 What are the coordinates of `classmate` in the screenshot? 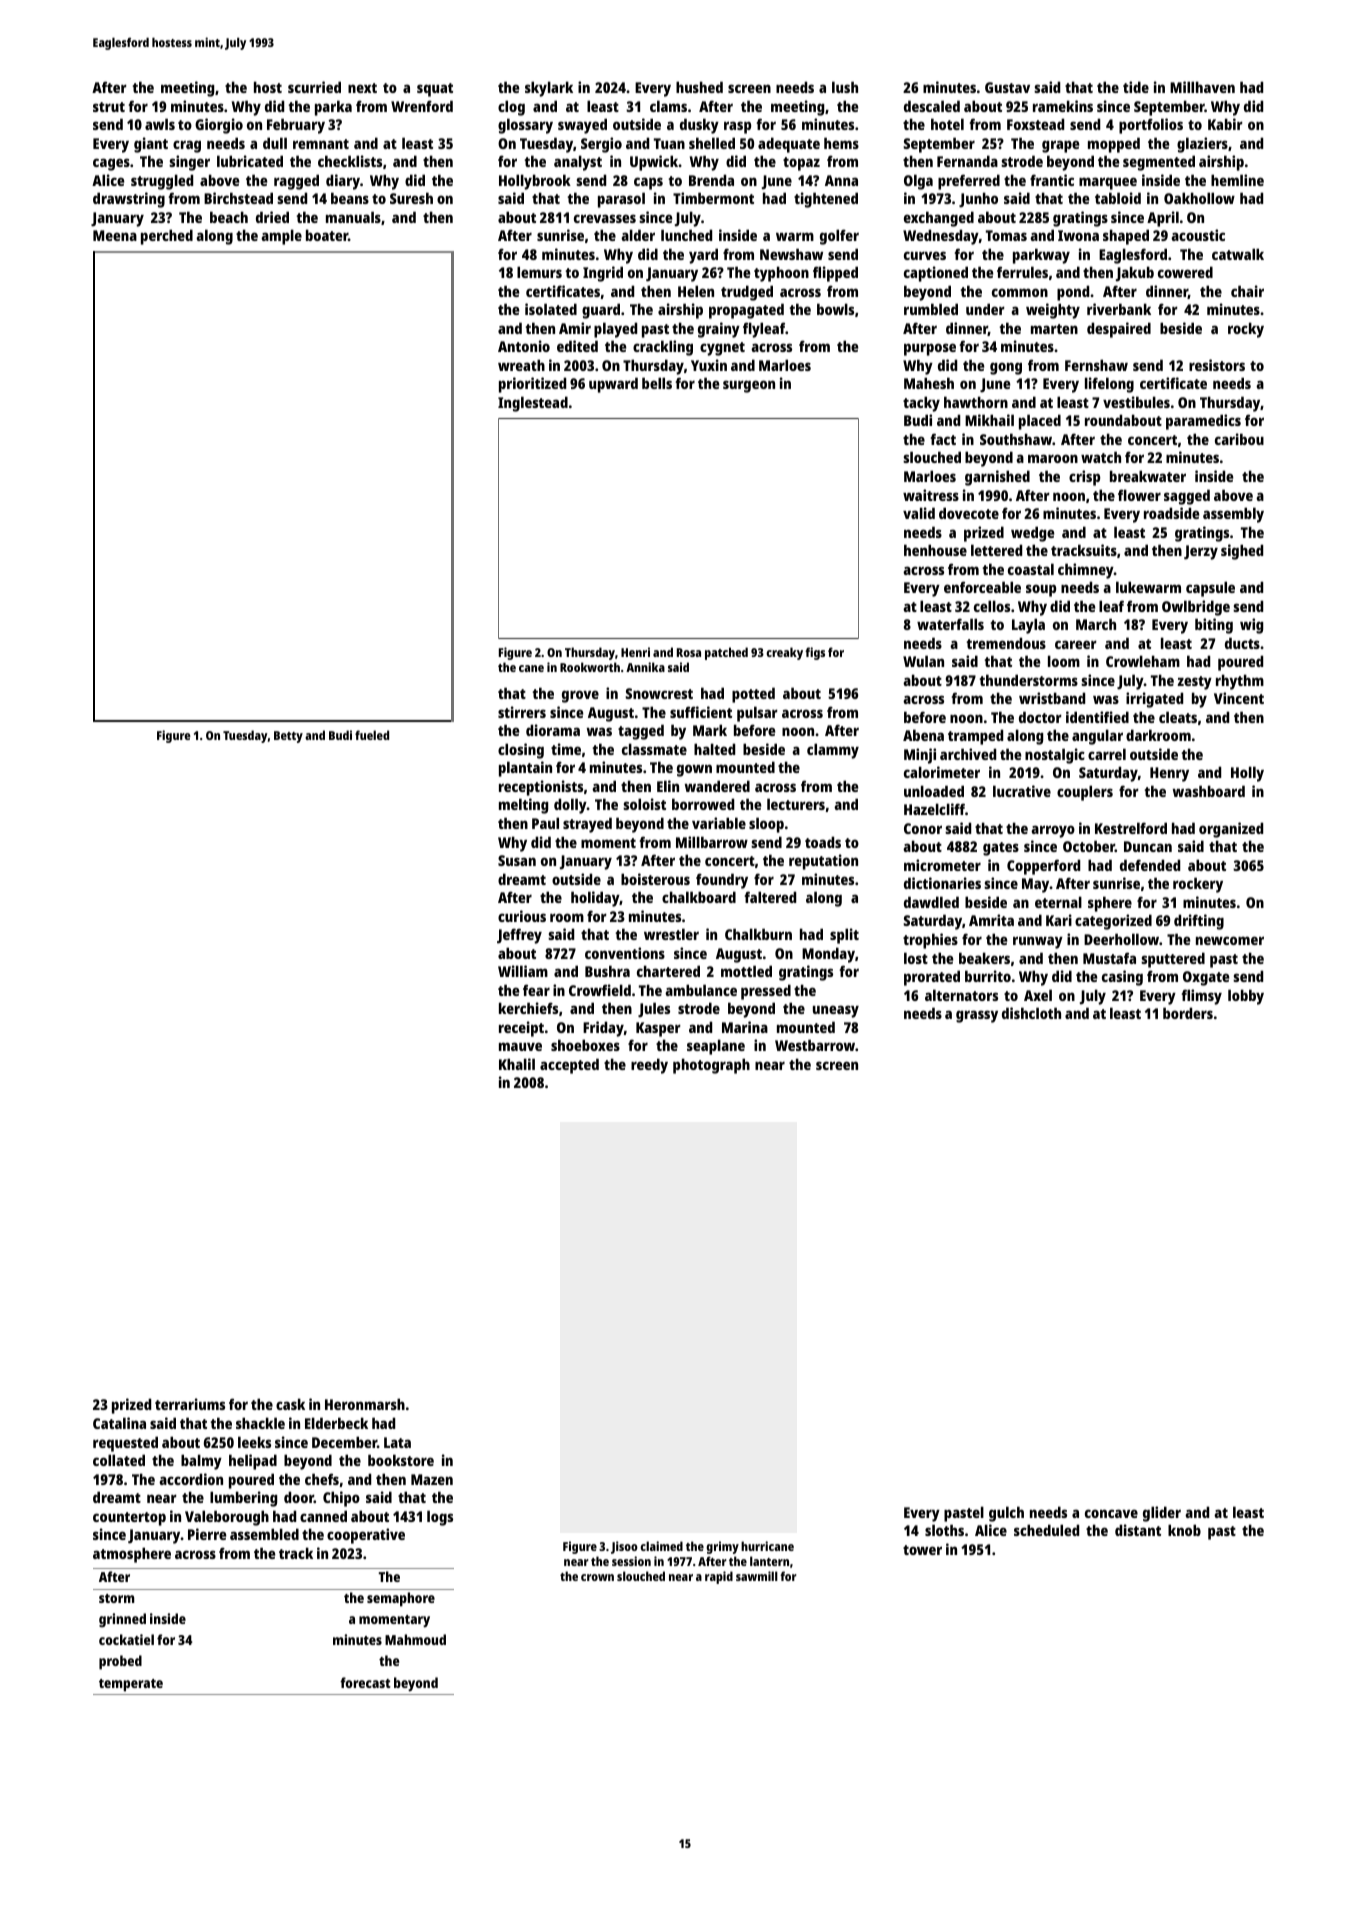 It's located at (654, 749).
